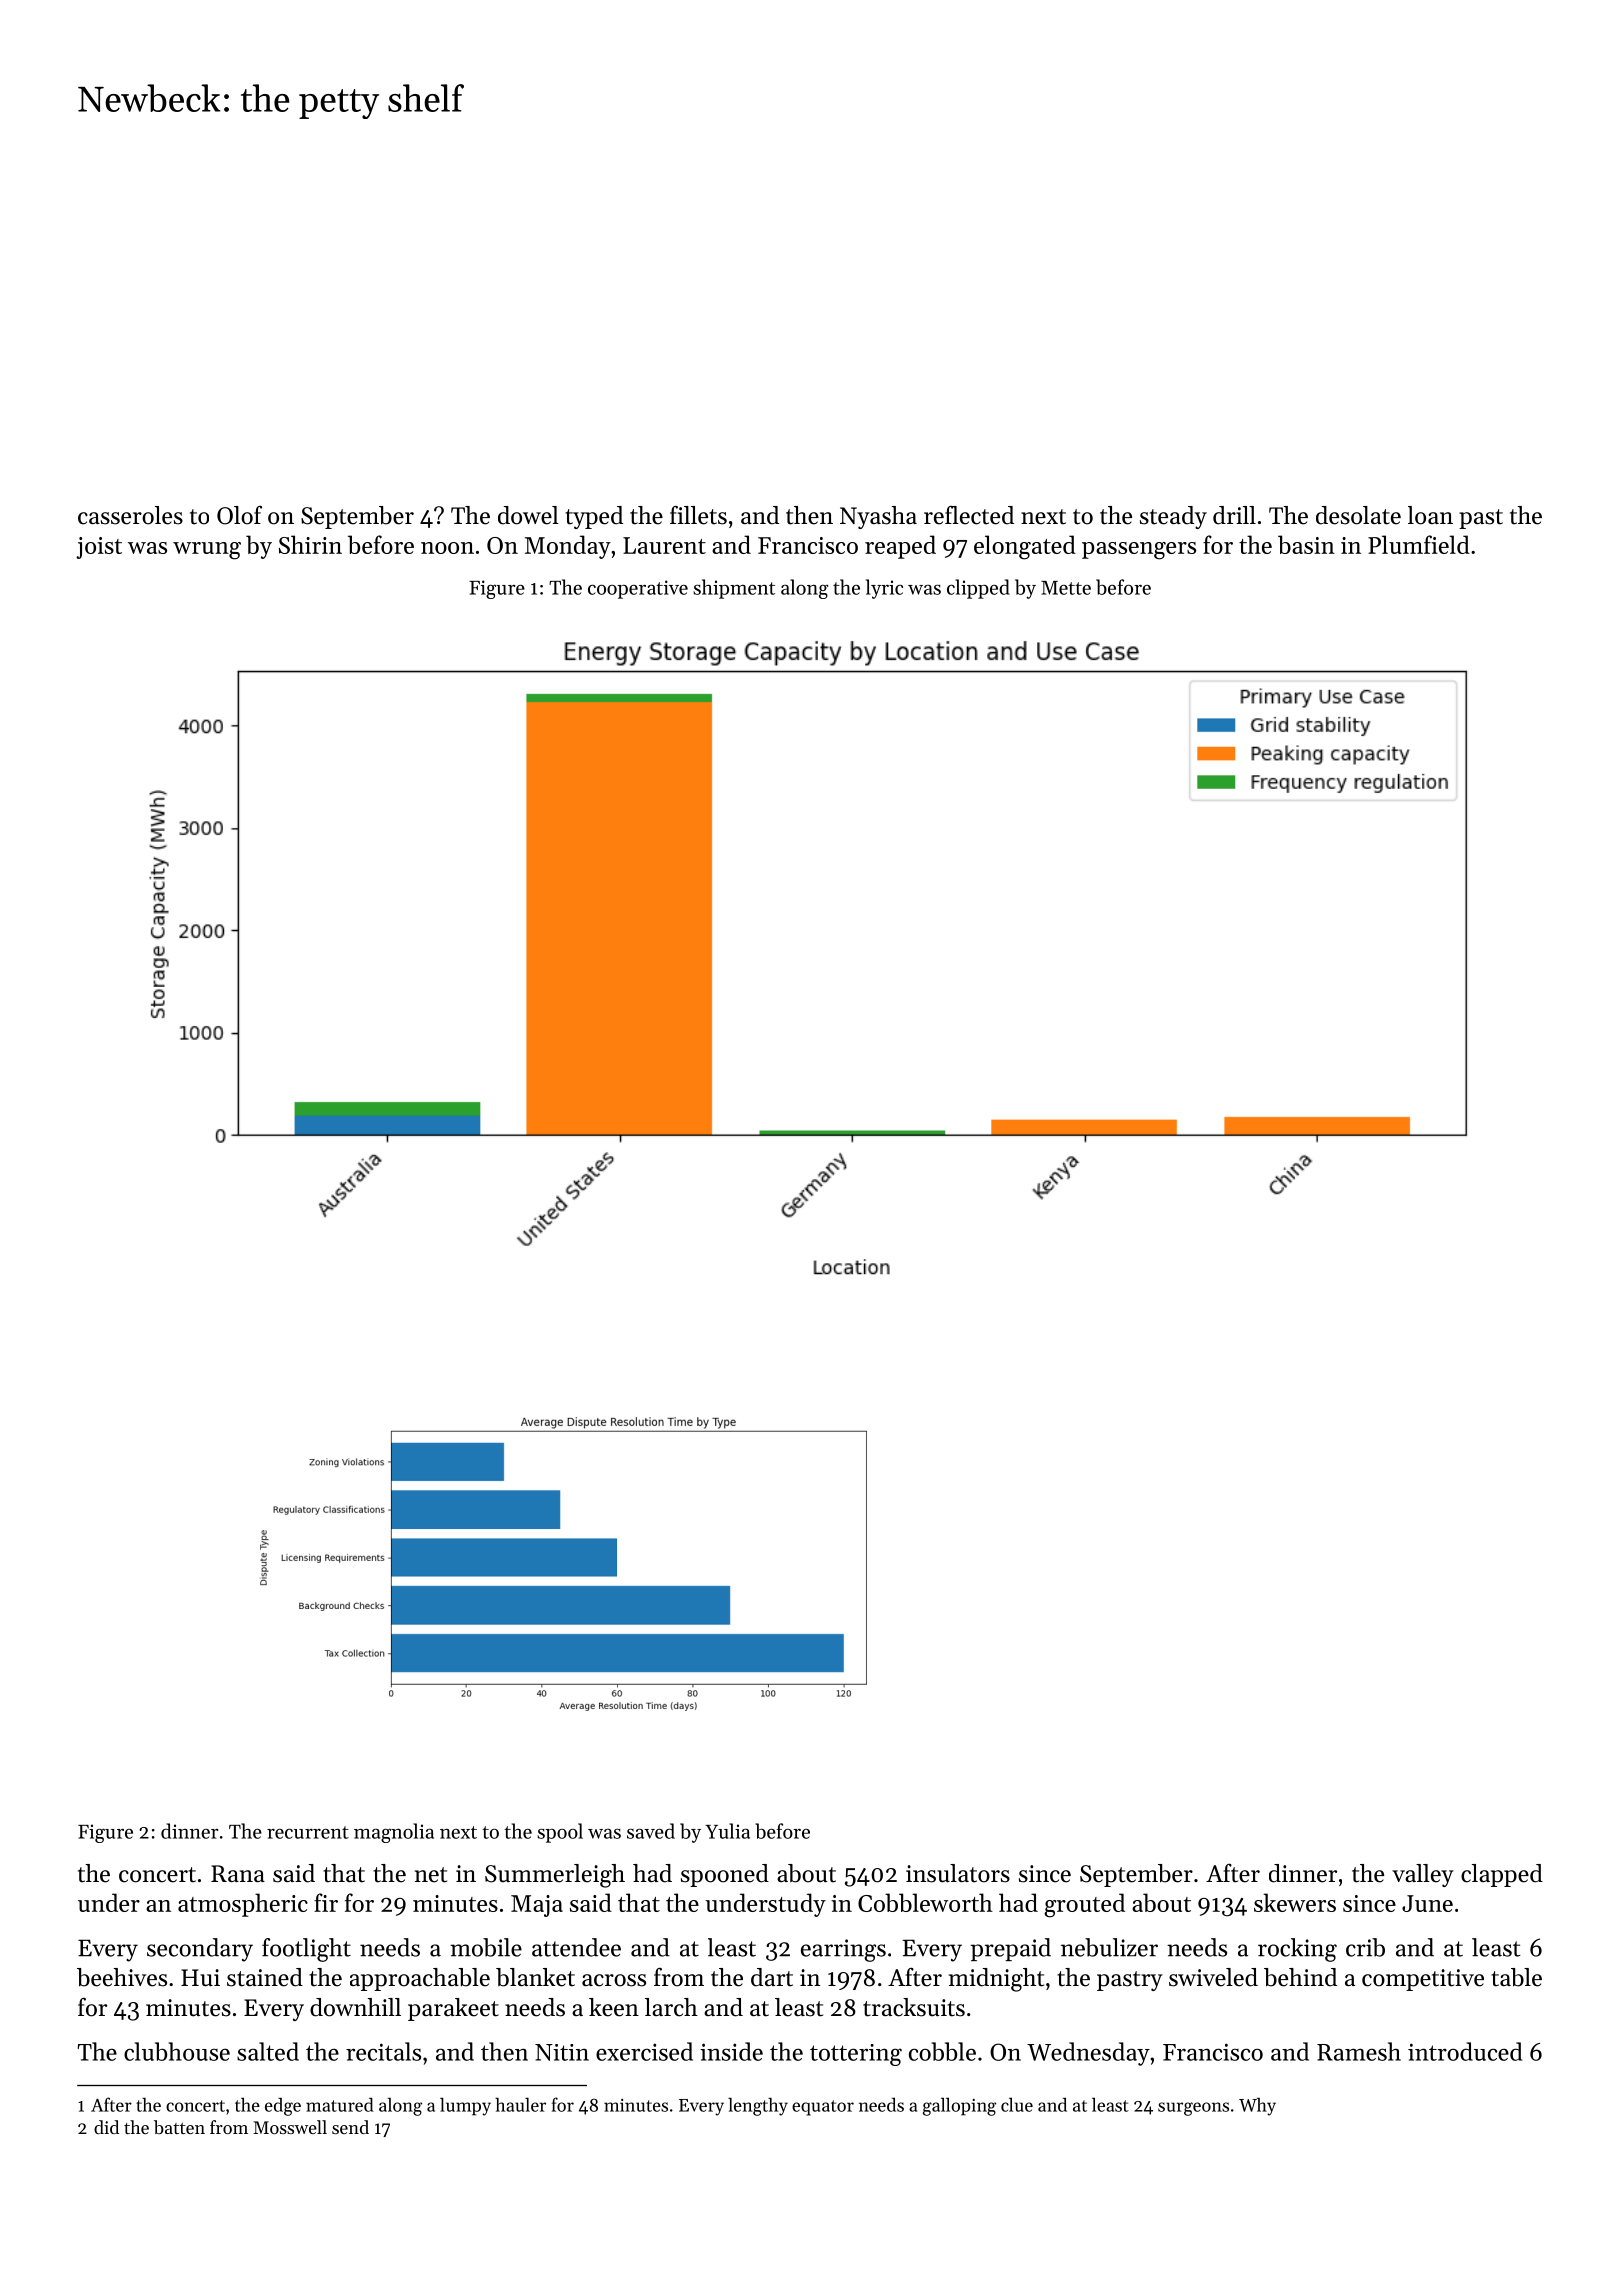  What do you see at coordinates (638, 589) in the image?
I see `cooperative` at bounding box center [638, 589].
